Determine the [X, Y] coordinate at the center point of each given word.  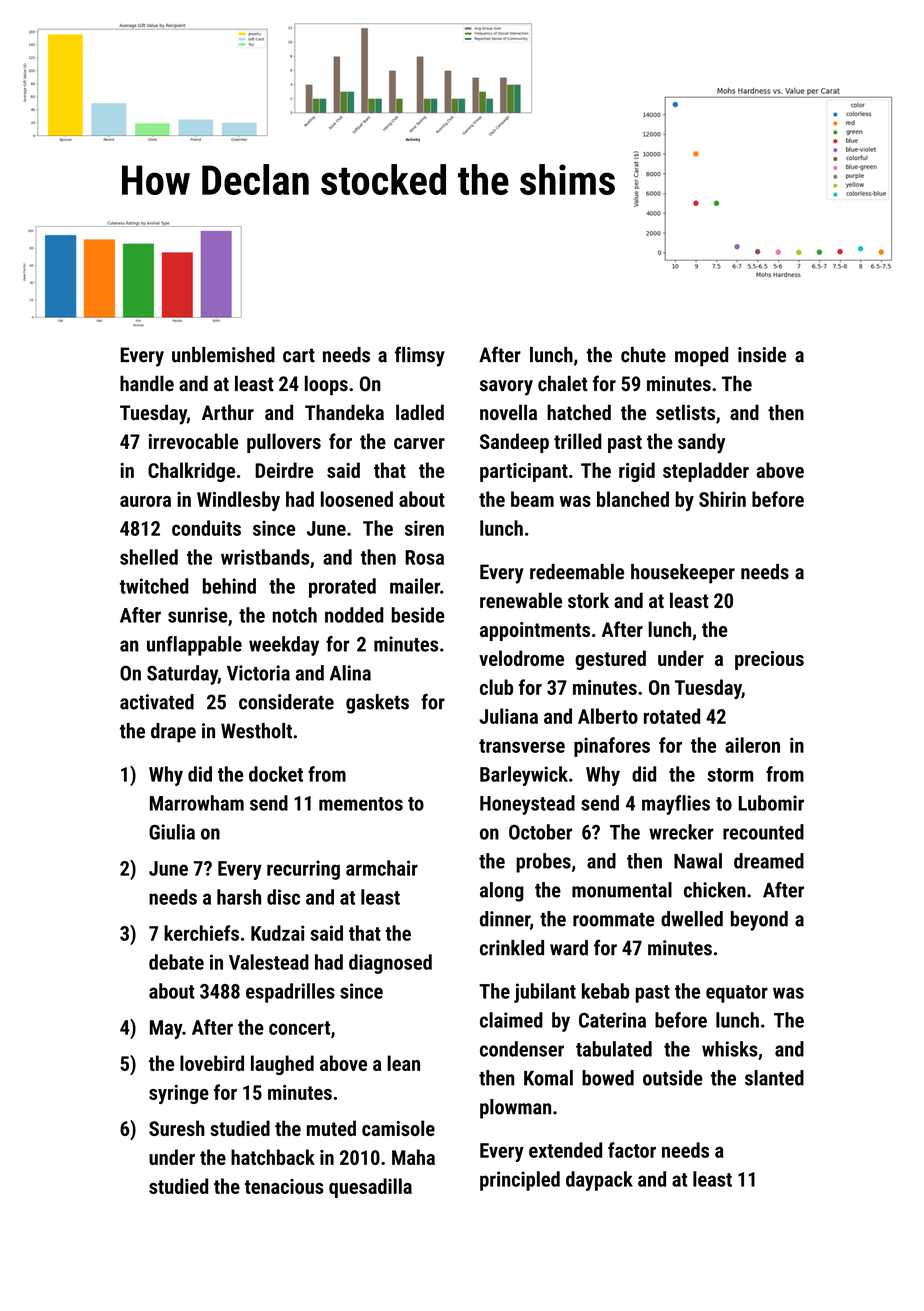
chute [643, 355]
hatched [579, 412]
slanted [774, 1078]
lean [404, 1063]
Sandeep [514, 443]
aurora [145, 501]
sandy [701, 443]
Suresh [177, 1128]
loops [326, 385]
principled [520, 1181]
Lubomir [771, 803]
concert [299, 1028]
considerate [286, 702]
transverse [522, 746]
